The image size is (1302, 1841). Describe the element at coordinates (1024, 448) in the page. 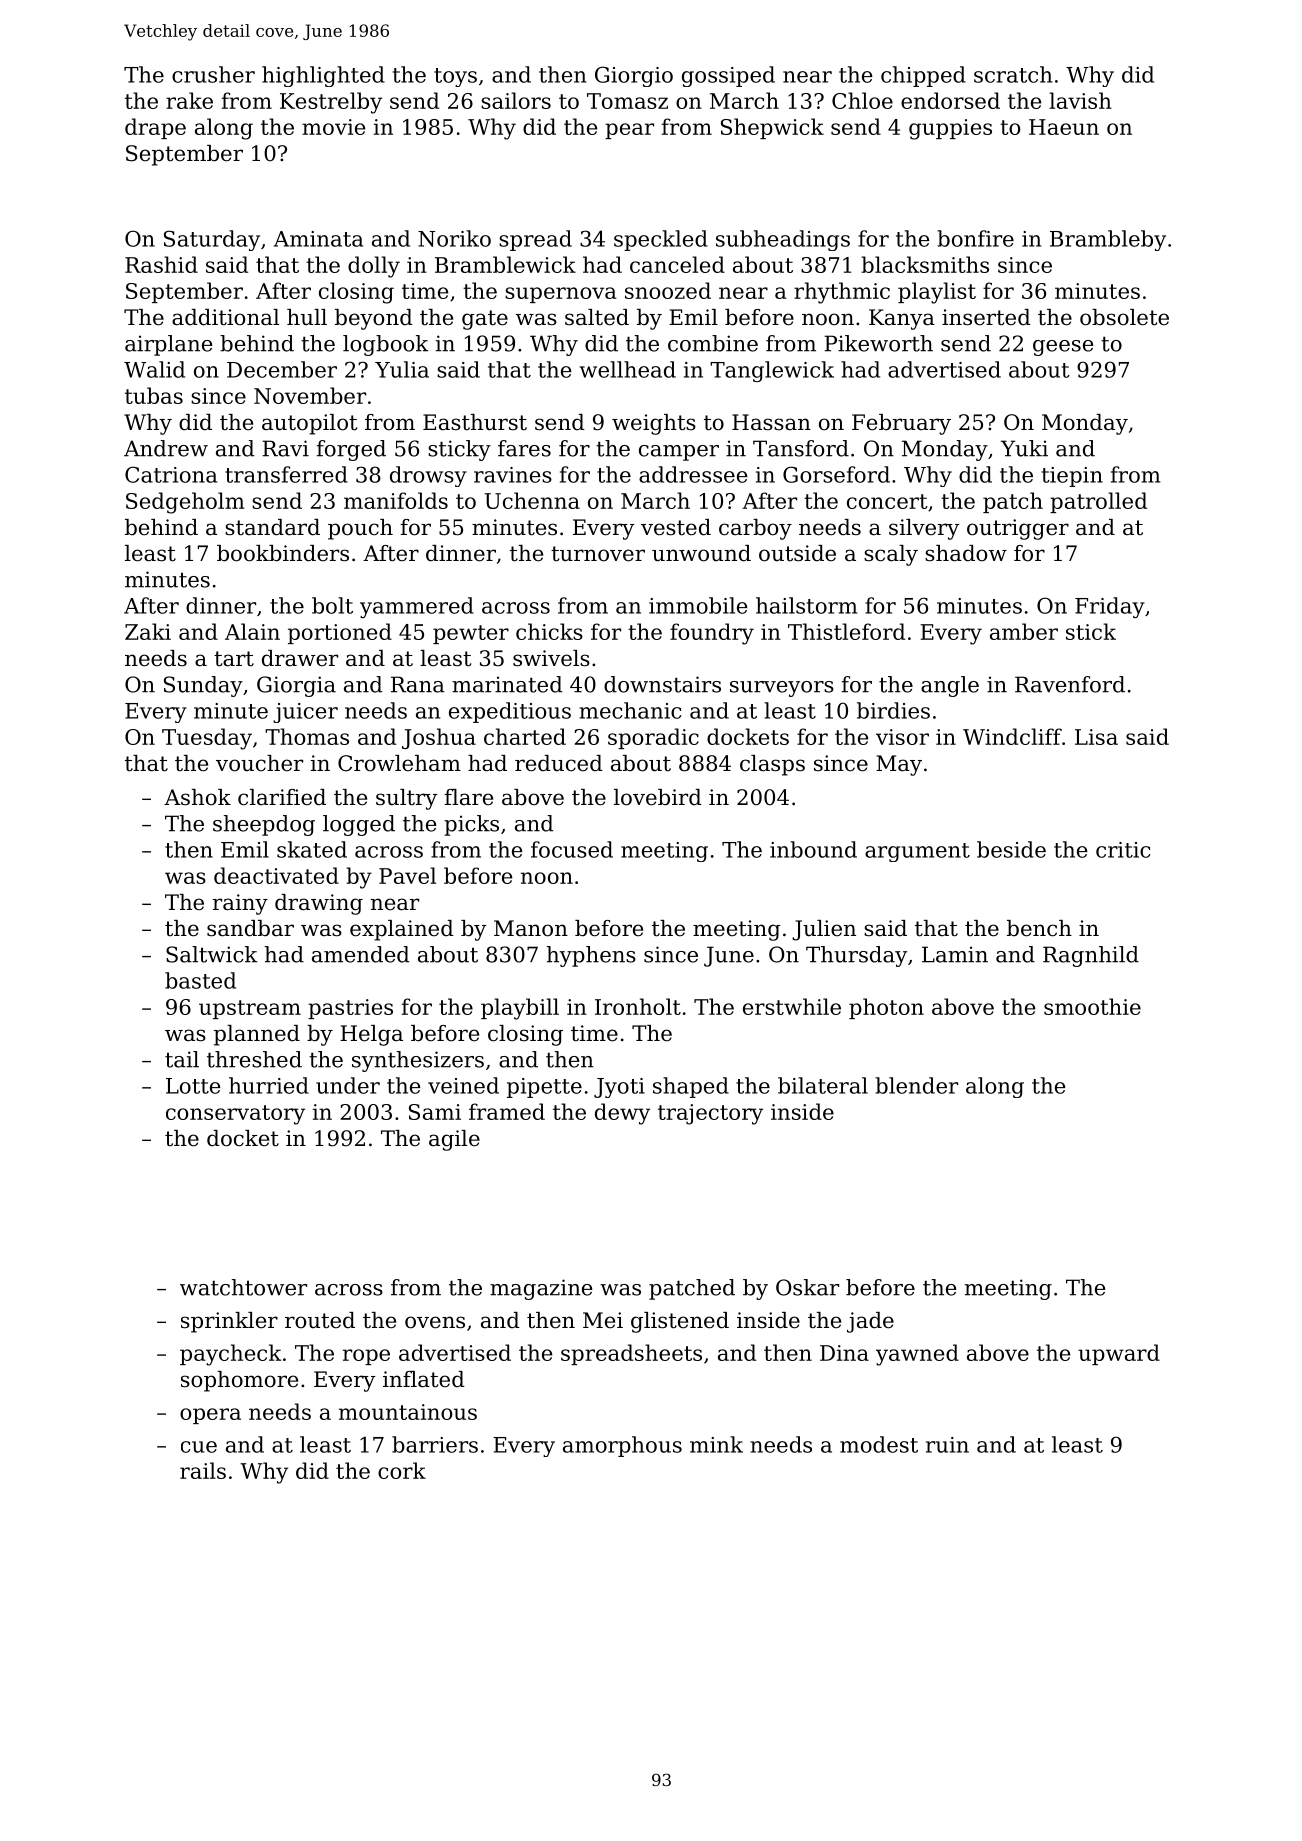

I see `Yuki` at that location.
